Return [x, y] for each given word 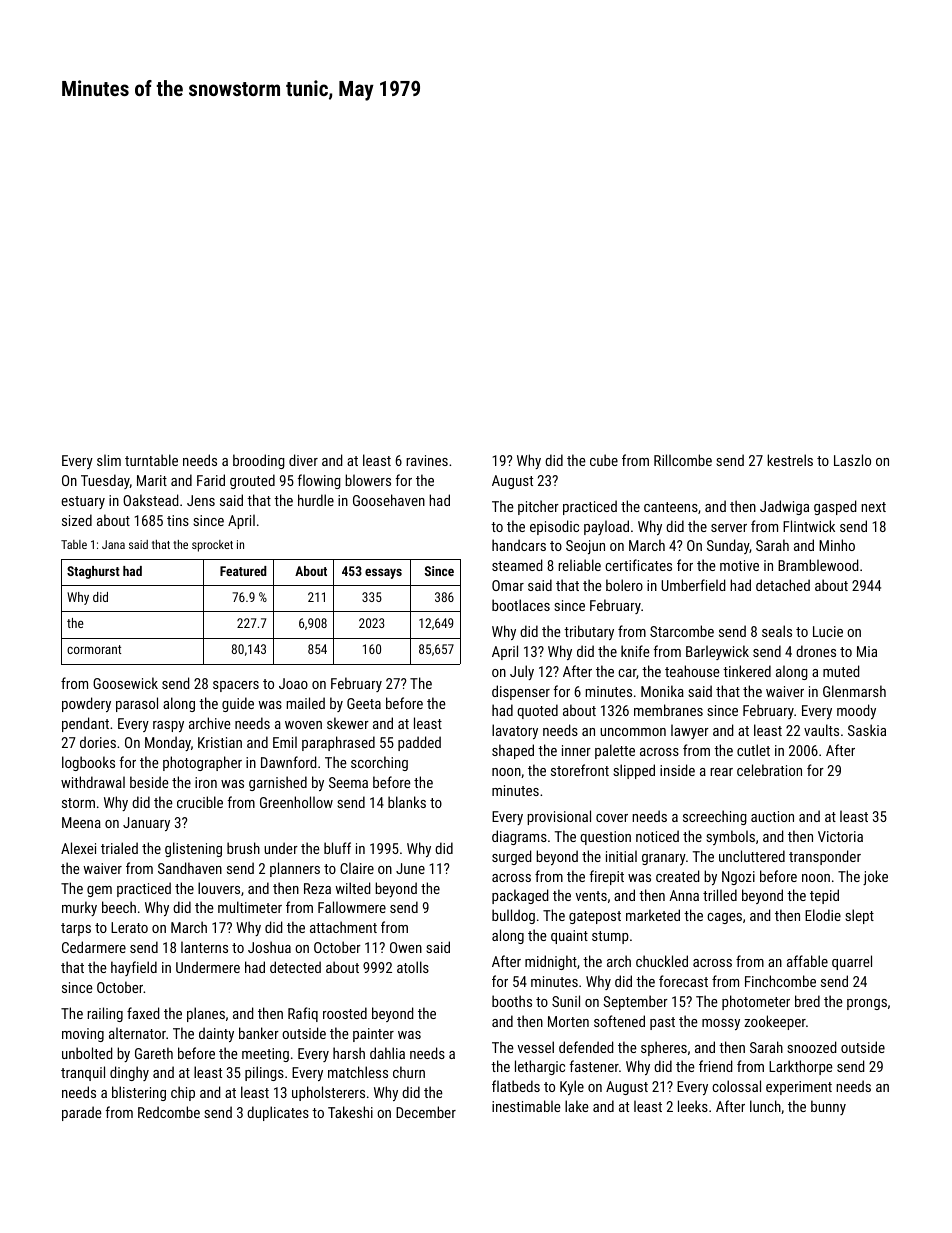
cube [604, 460]
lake [577, 1106]
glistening [193, 849]
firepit [607, 877]
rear [721, 772]
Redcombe [169, 1112]
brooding [259, 461]
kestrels [790, 460]
